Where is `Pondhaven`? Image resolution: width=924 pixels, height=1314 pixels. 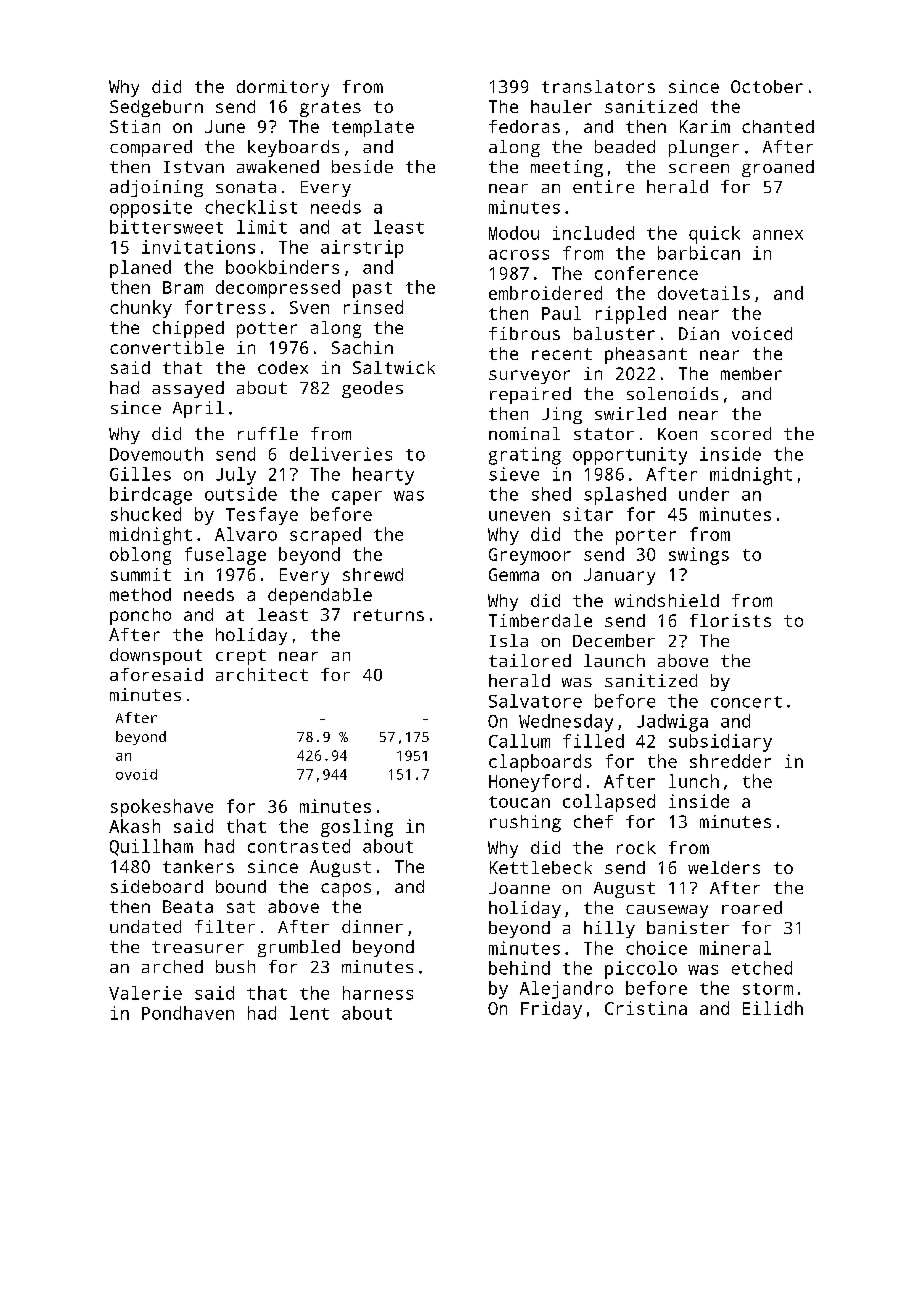 Pondhaven is located at coordinates (188, 1013).
